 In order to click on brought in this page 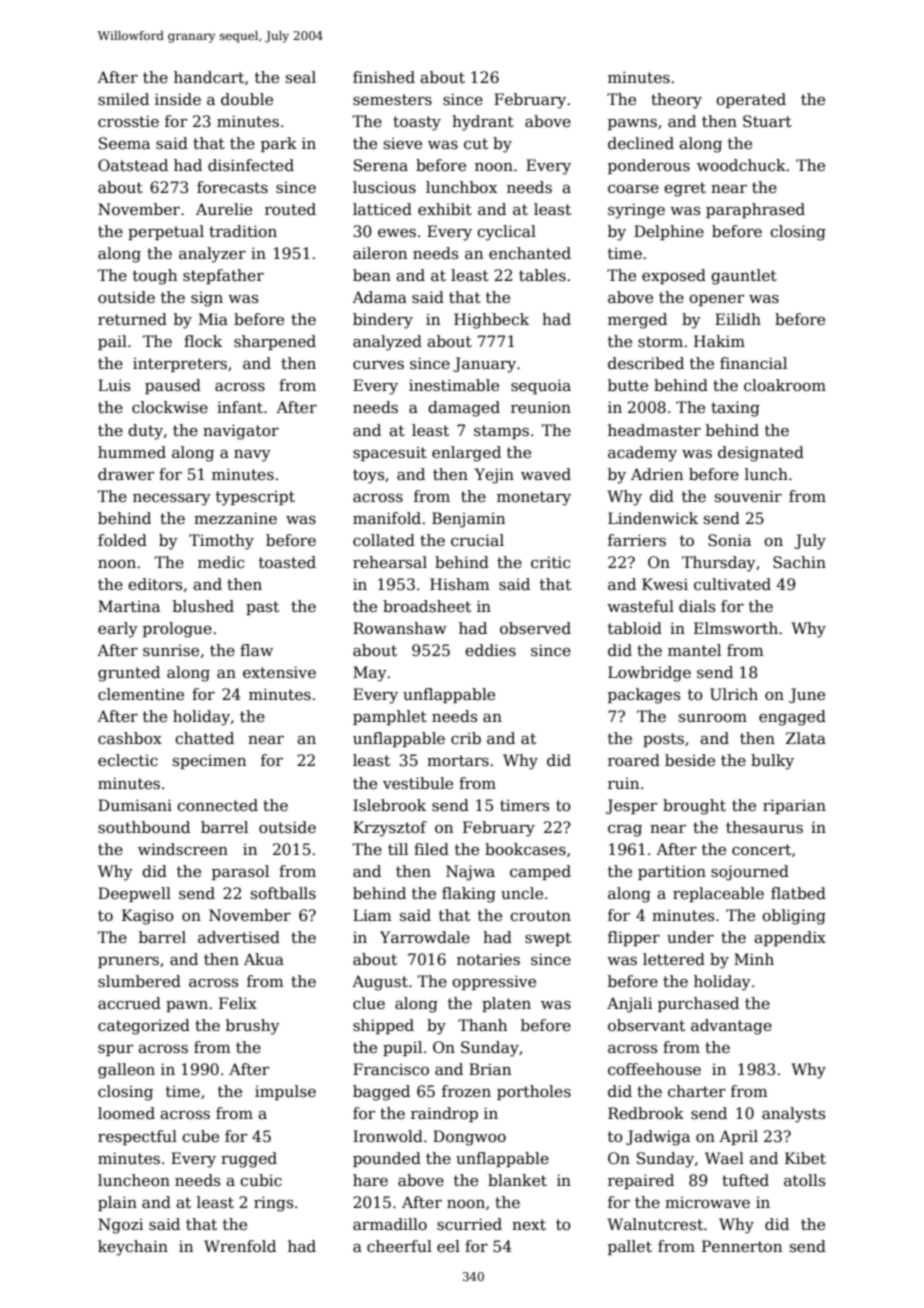, I will do `click(694, 807)`.
